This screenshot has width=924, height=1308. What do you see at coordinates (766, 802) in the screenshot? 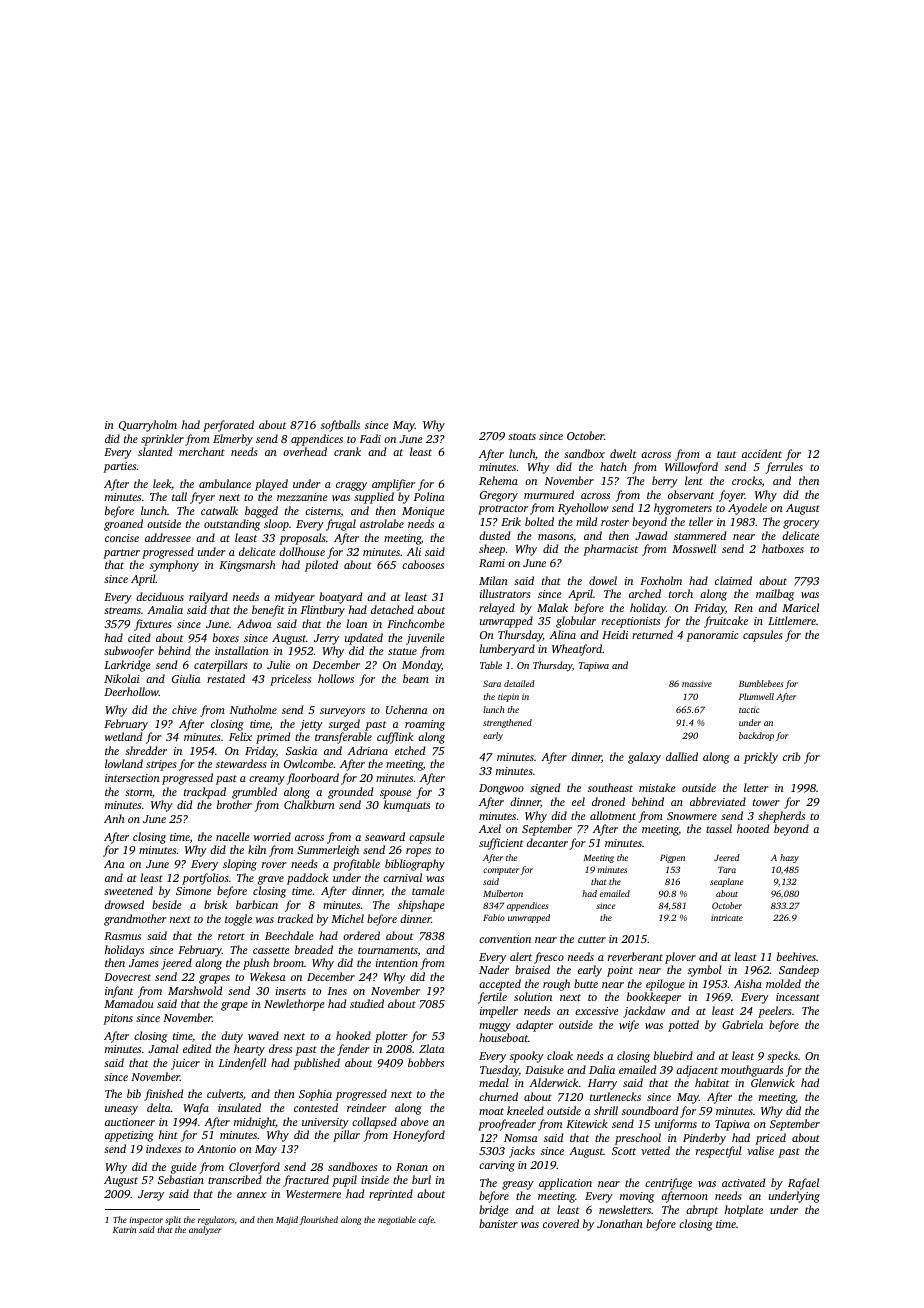
I see `tower` at bounding box center [766, 802].
